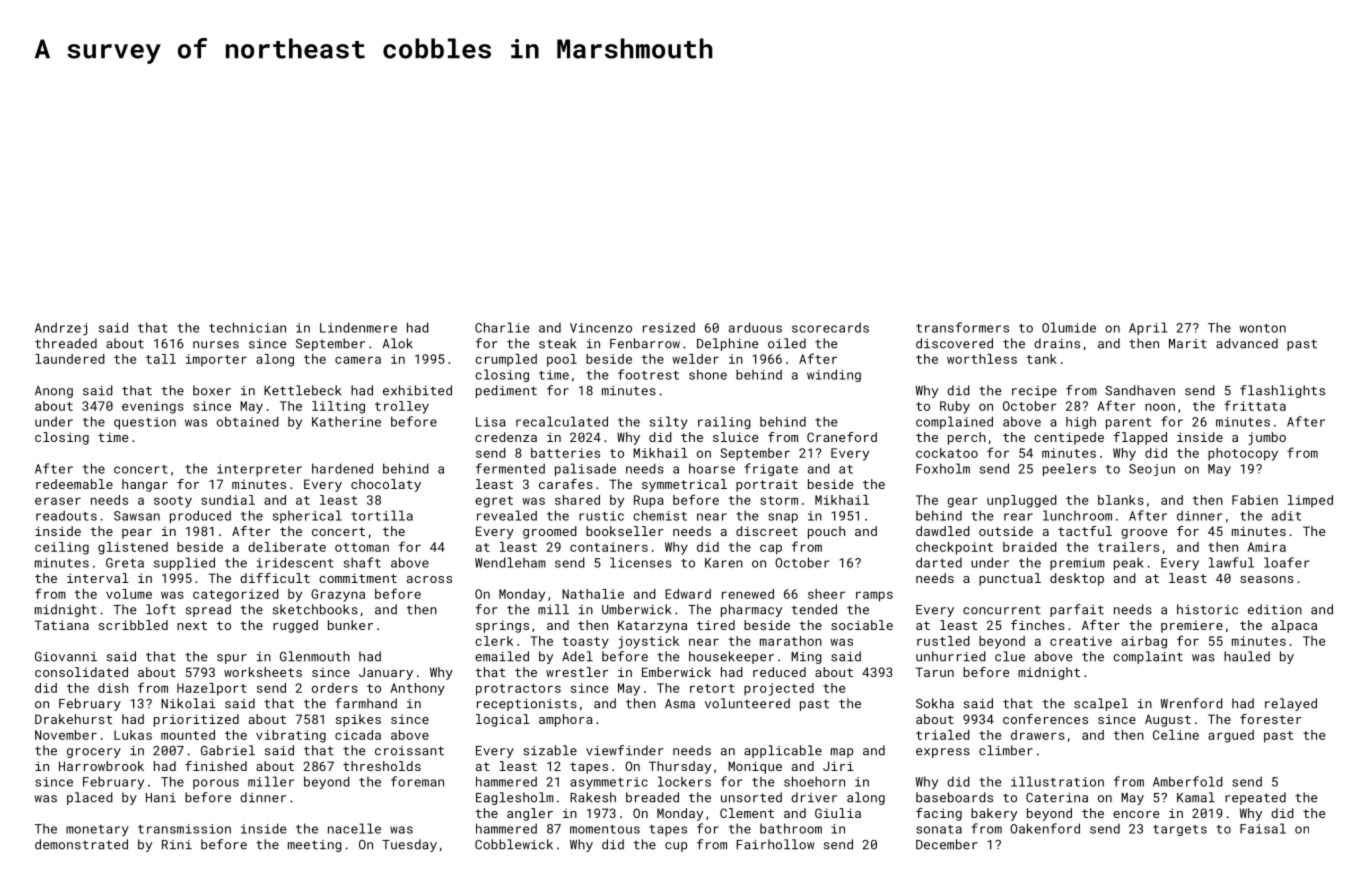  I want to click on egret, so click(494, 502).
